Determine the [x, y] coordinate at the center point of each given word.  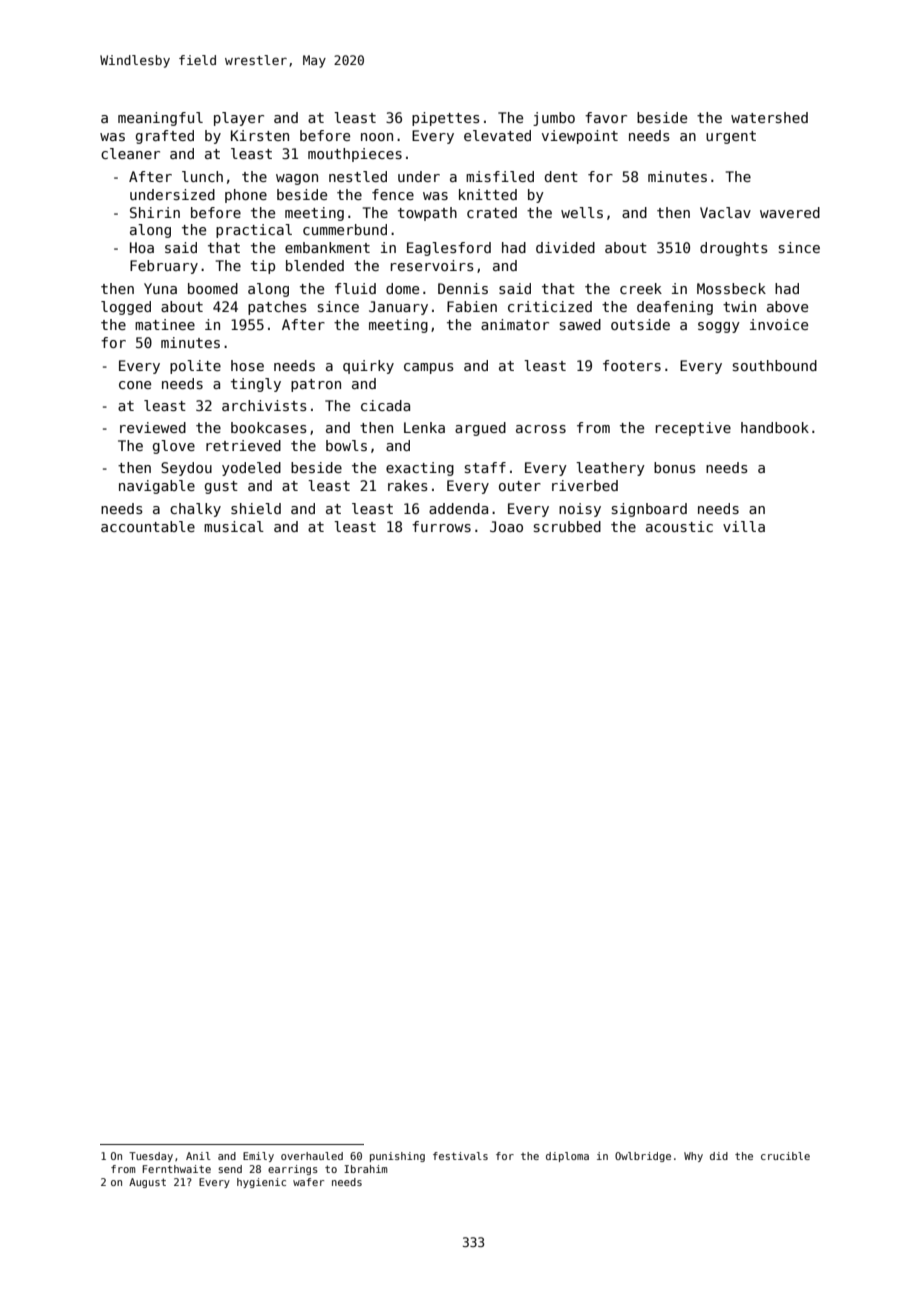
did [719, 1156]
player [239, 119]
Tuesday [151, 1157]
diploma [567, 1157]
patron [316, 385]
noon [377, 137]
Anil [198, 1156]
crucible [785, 1156]
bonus [675, 467]
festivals [460, 1156]
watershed [769, 117]
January [398, 308]
